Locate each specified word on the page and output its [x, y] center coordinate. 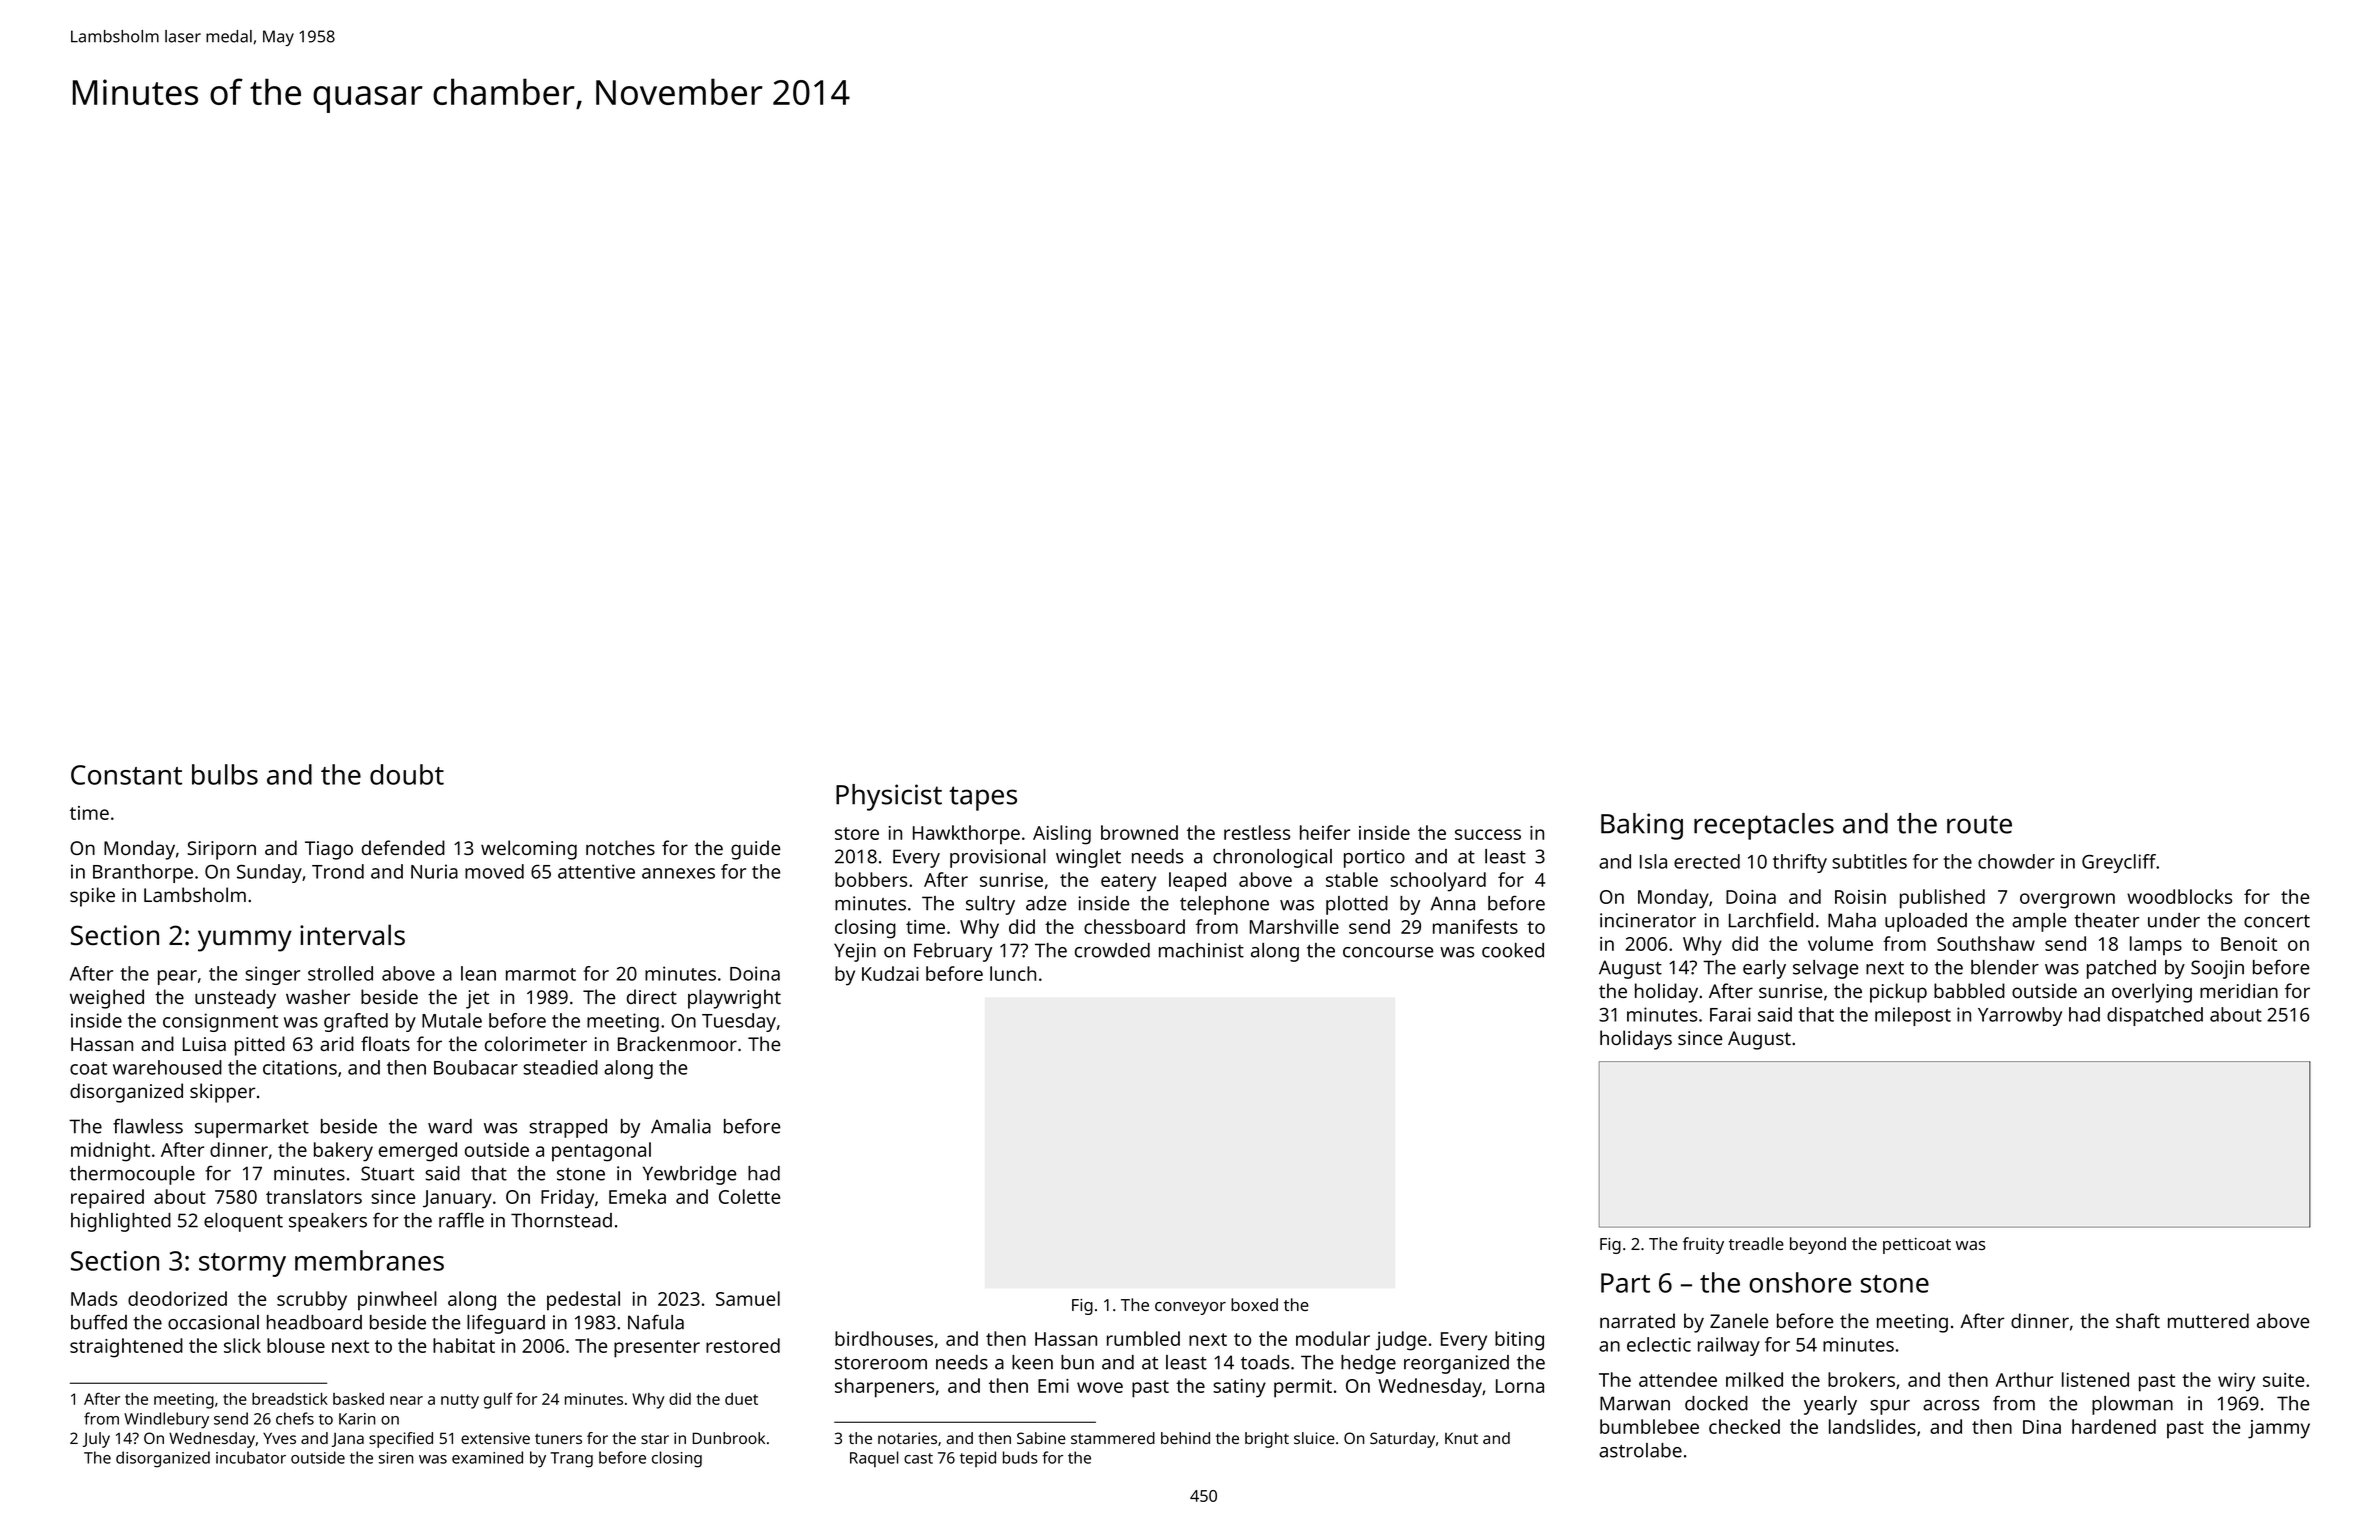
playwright [734, 999]
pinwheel [397, 1301]
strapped [568, 1128]
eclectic [1659, 1344]
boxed [1254, 1304]
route [1979, 824]
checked [1744, 1426]
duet [741, 1399]
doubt [407, 774]
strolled [340, 973]
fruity [1703, 1245]
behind [1185, 1438]
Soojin [2217, 969]
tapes [983, 798]
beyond [1818, 1245]
